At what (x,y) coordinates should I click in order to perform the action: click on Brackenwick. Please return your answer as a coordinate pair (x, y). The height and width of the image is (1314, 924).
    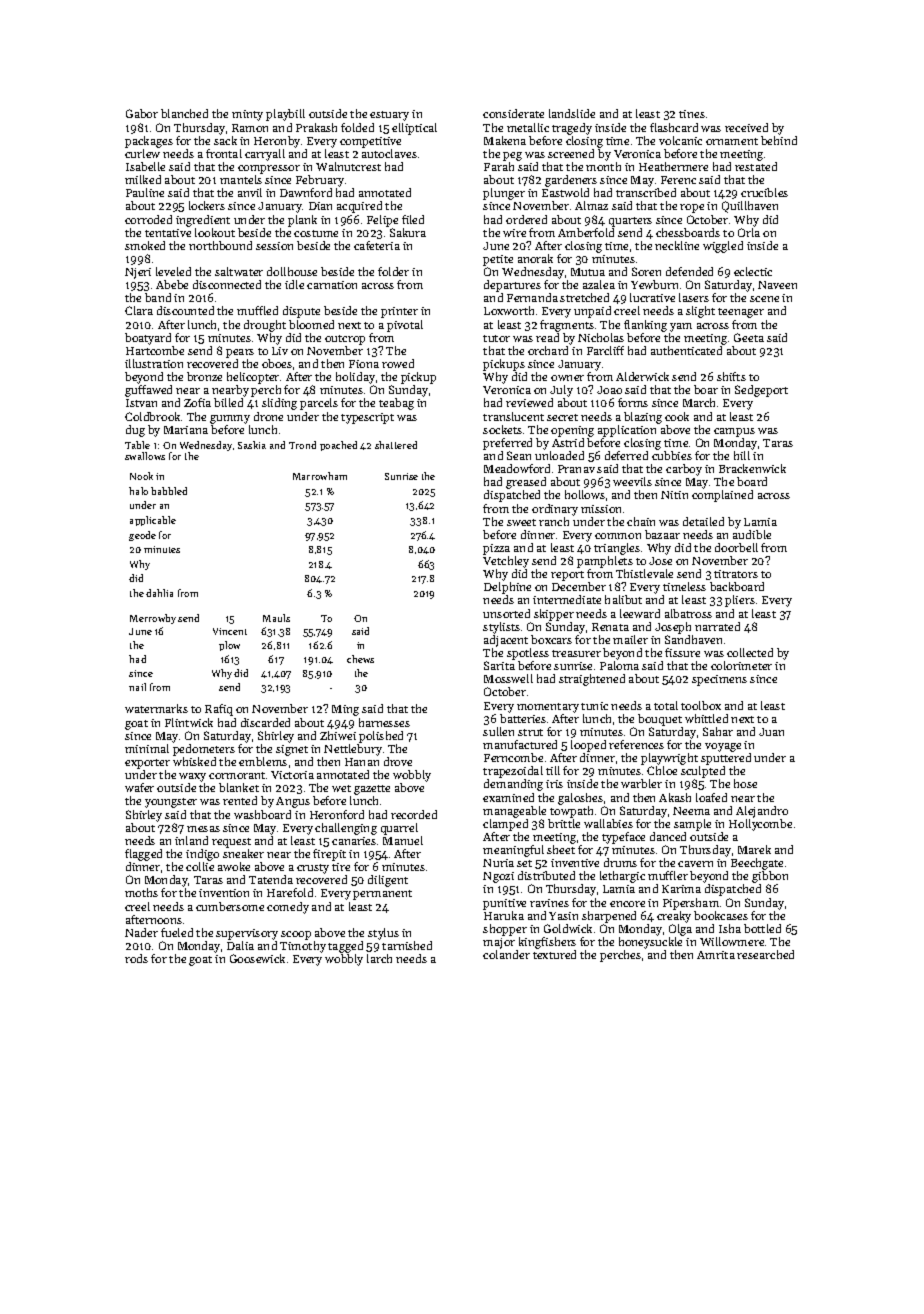
    Looking at the image, I should click on (752, 468).
